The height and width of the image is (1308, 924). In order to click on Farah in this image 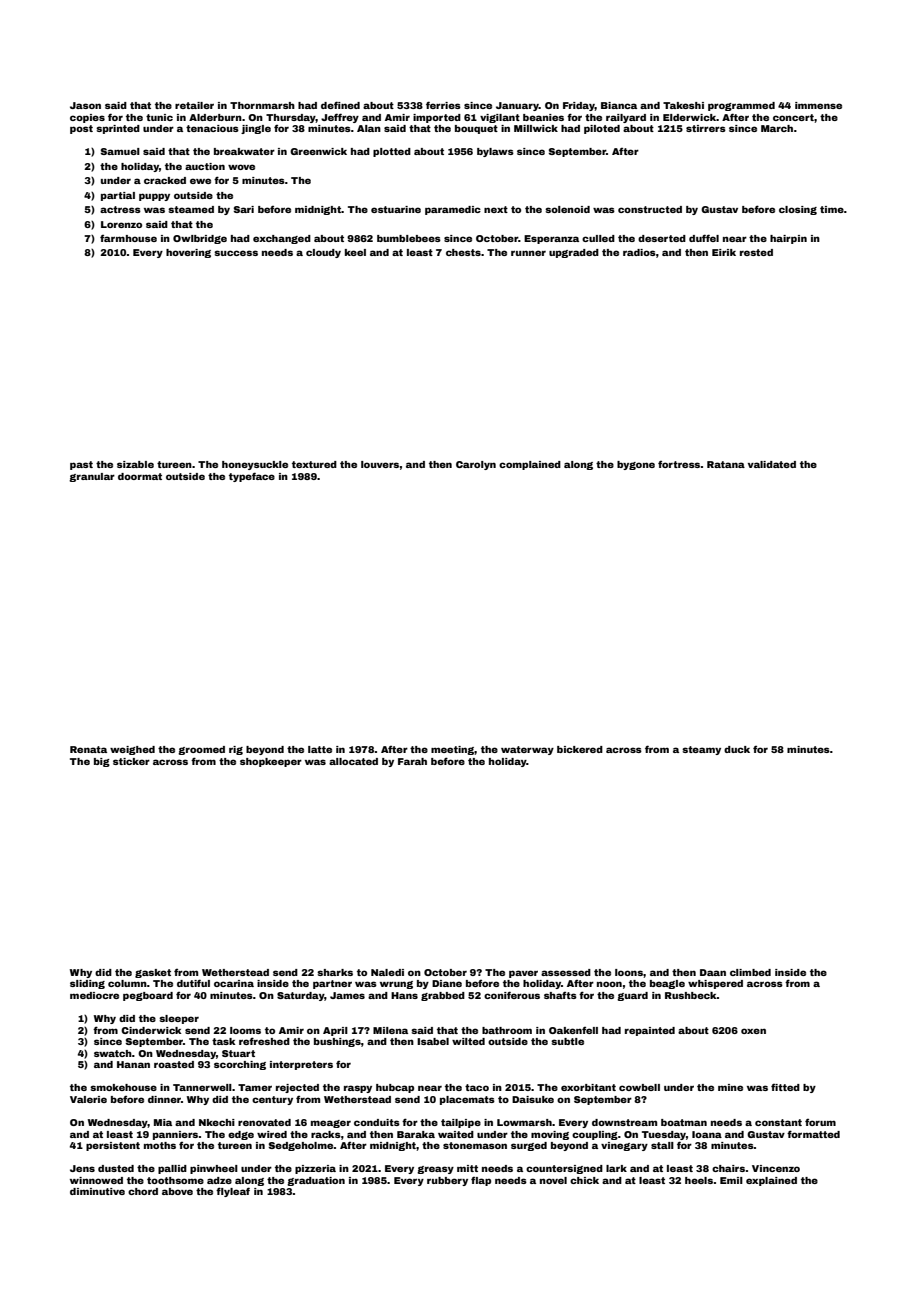, I will do `click(412, 761)`.
